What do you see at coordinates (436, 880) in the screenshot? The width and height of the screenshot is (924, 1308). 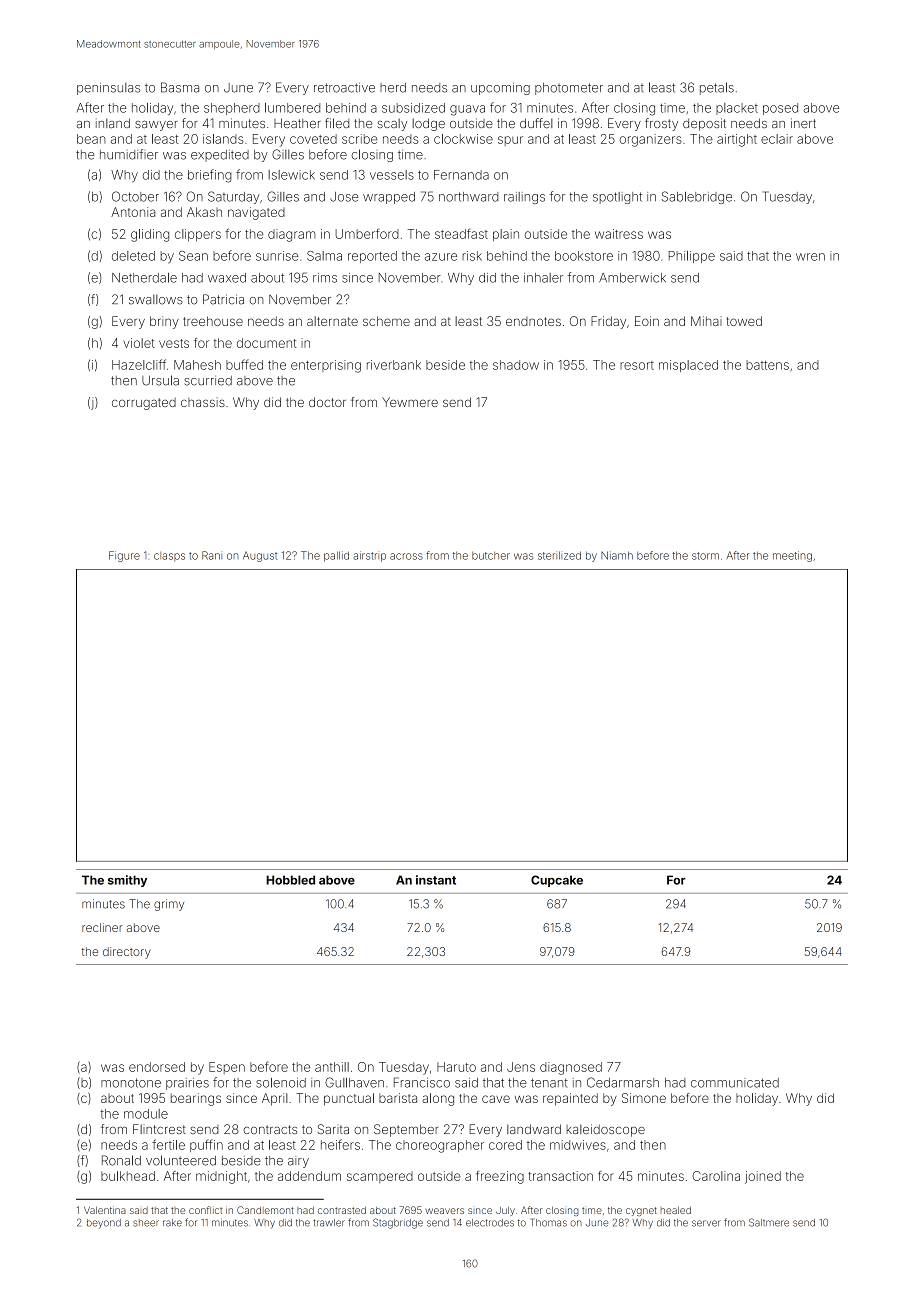 I see `instant` at bounding box center [436, 880].
